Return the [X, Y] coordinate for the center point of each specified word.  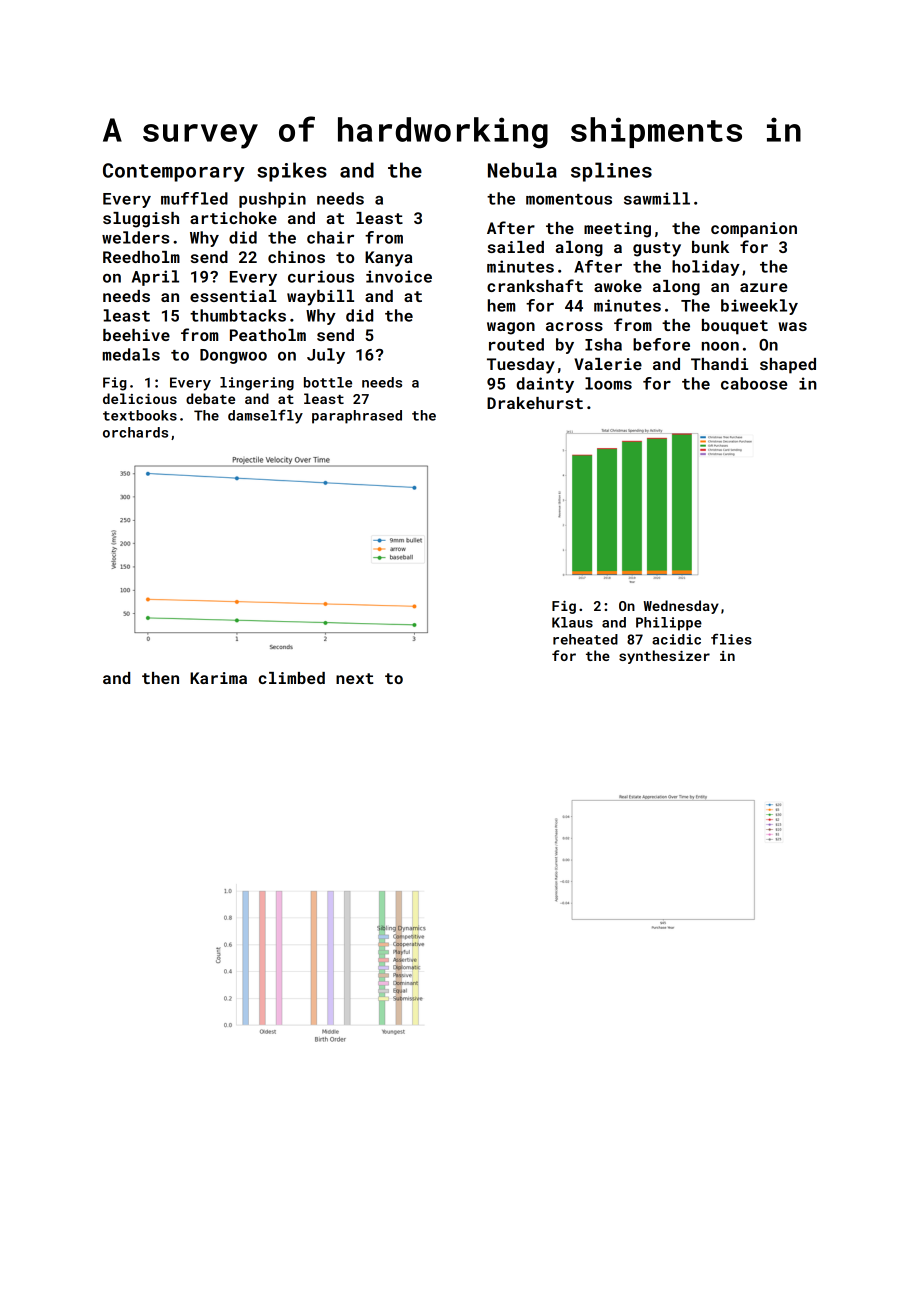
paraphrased [357, 417]
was [792, 326]
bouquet [735, 327]
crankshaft [535, 285]
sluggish [141, 220]
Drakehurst [535, 403]
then [160, 678]
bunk [710, 247]
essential [233, 296]
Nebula [522, 170]
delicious [140, 398]
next [355, 678]
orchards [135, 432]
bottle [328, 382]
